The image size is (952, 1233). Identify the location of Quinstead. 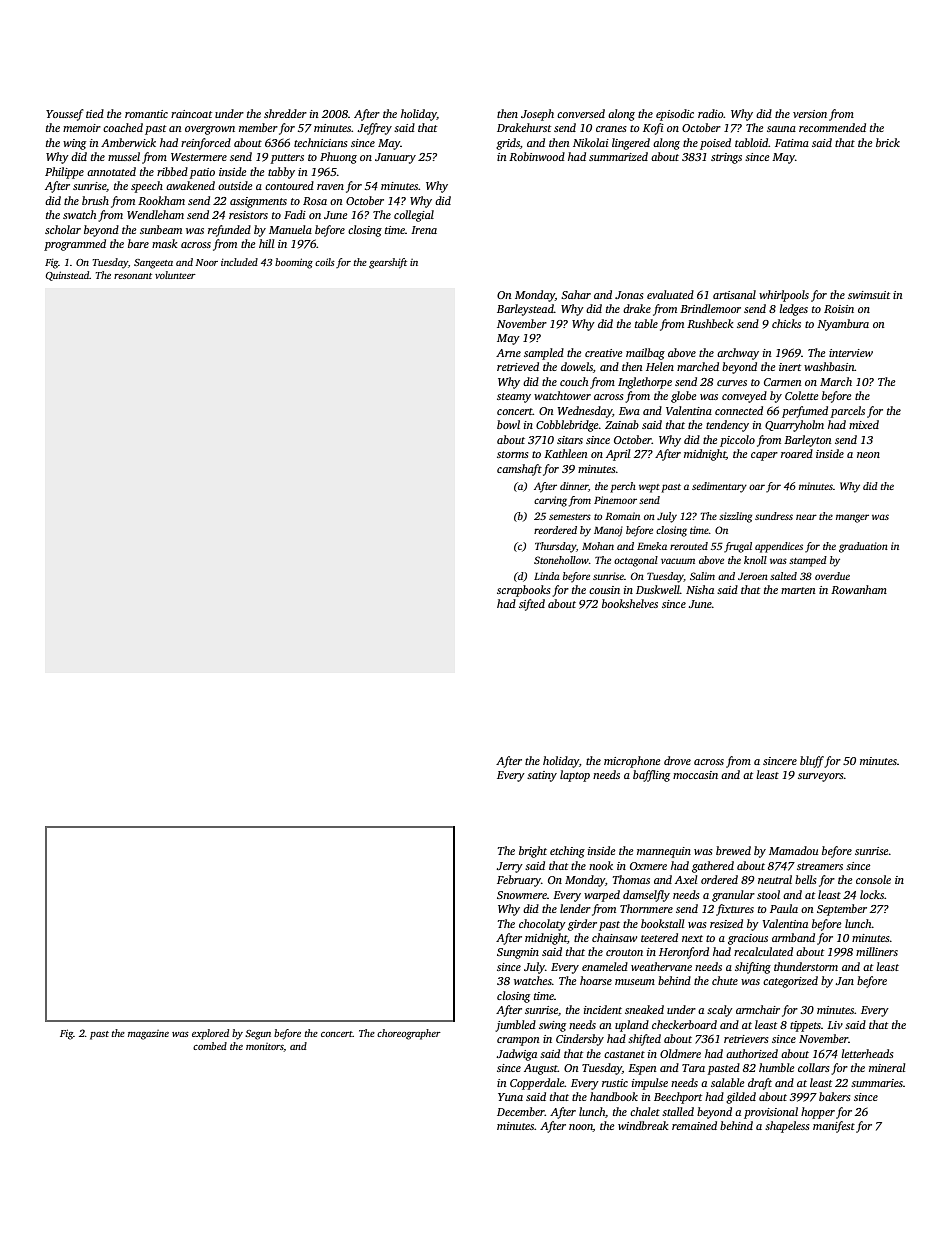
(67, 276).
